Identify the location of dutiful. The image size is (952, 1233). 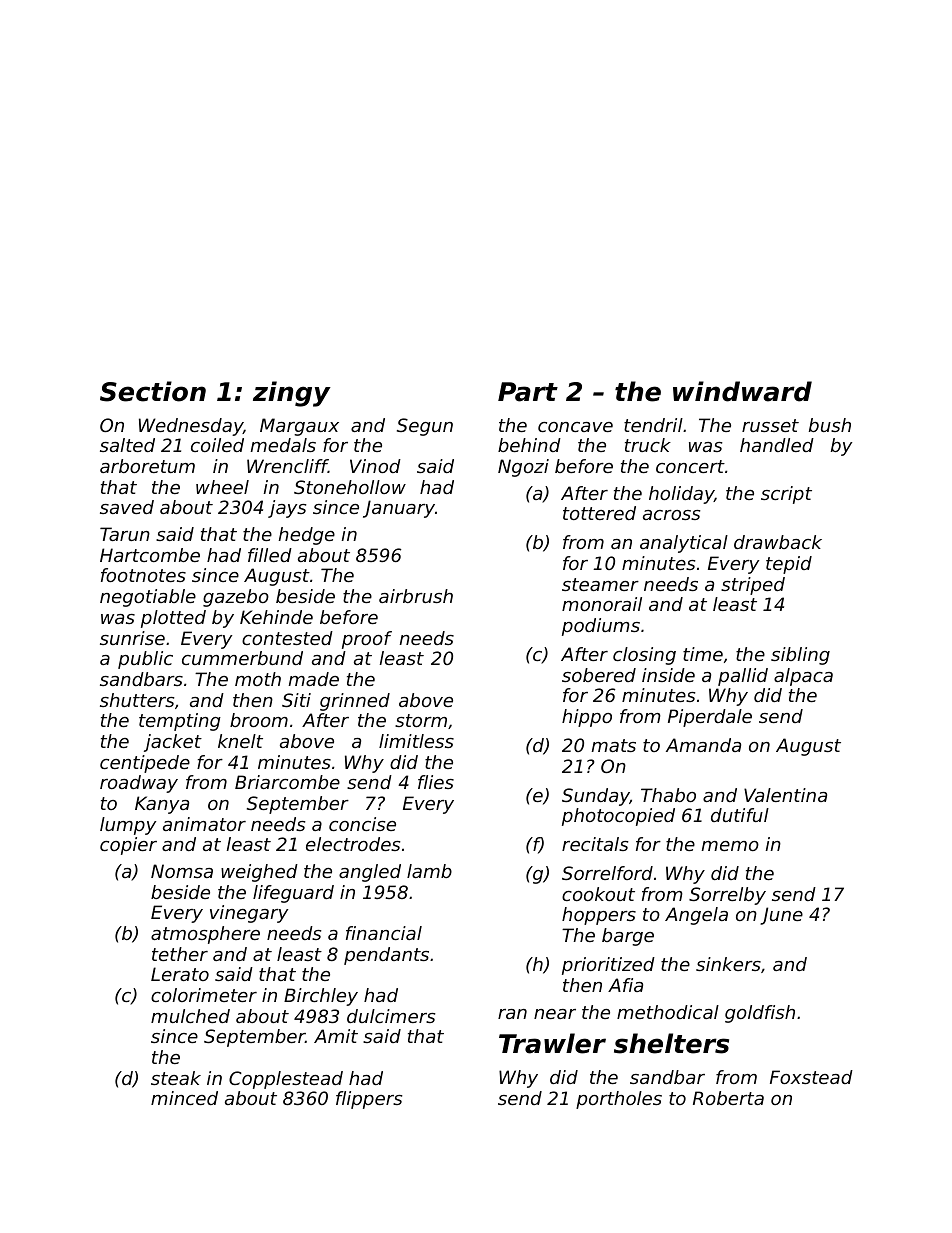
(740, 815).
